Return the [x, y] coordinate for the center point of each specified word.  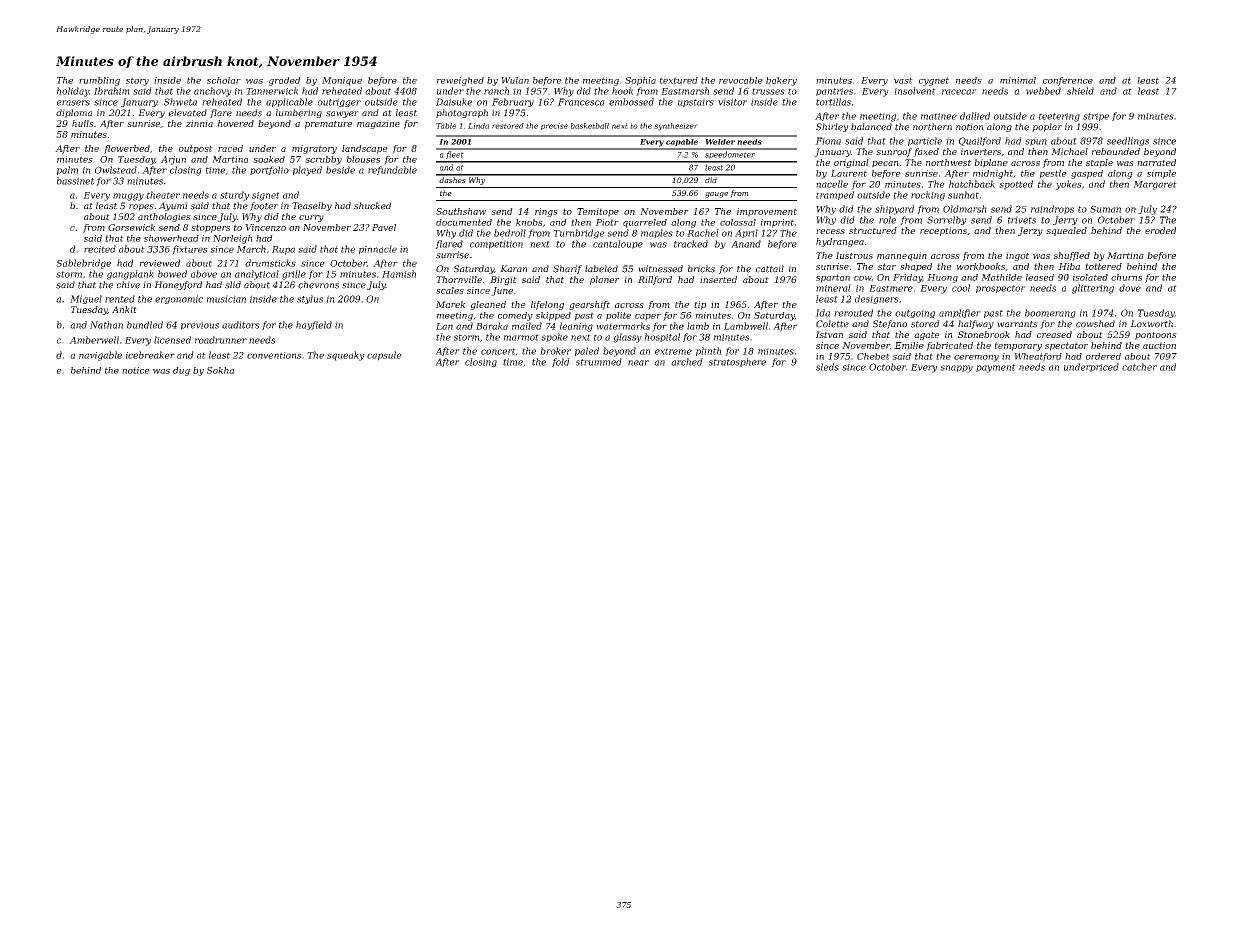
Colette [832, 324]
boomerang [1050, 313]
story [137, 81]
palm [67, 170]
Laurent [849, 173]
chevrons [318, 285]
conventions [274, 355]
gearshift [589, 305]
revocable [741, 80]
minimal [1018, 80]
